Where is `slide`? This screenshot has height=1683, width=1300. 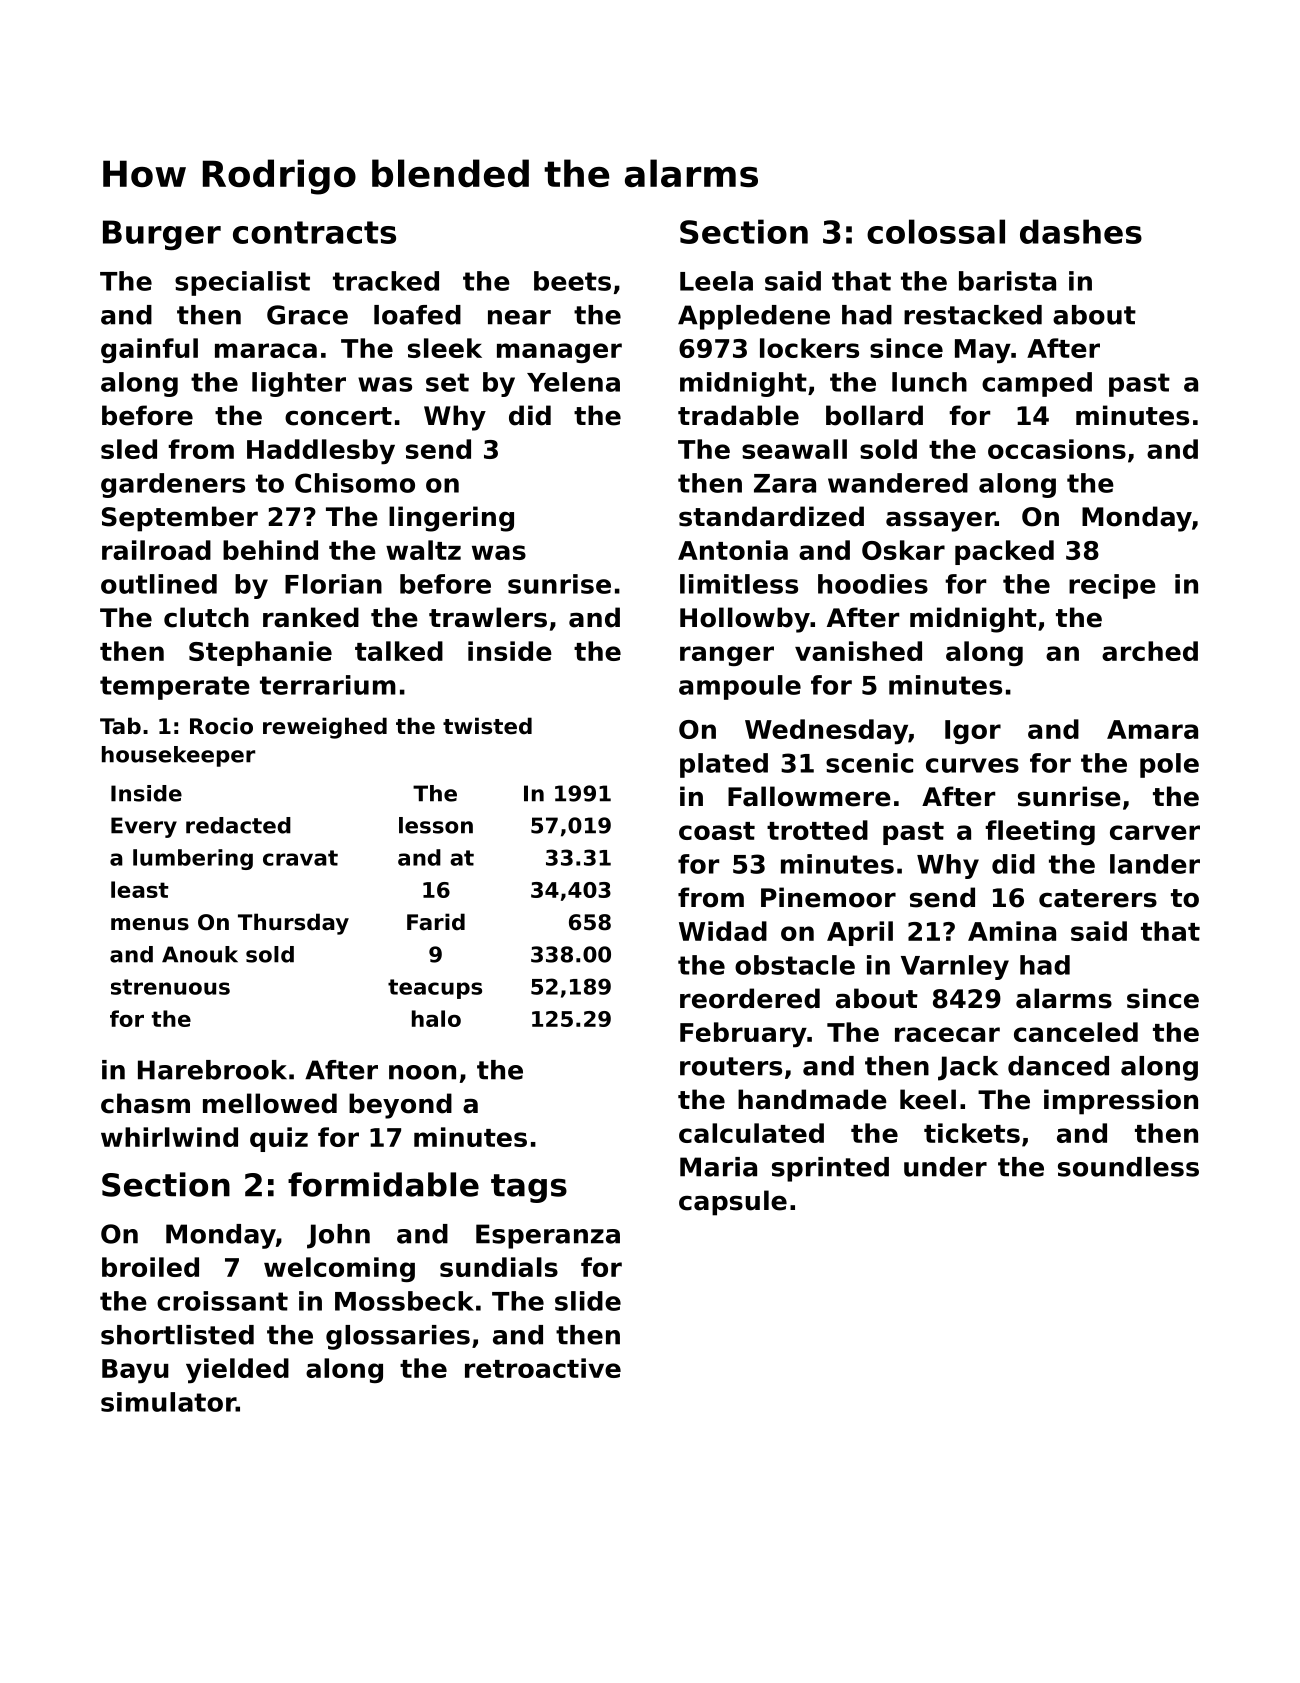
slide is located at coordinates (588, 1301).
